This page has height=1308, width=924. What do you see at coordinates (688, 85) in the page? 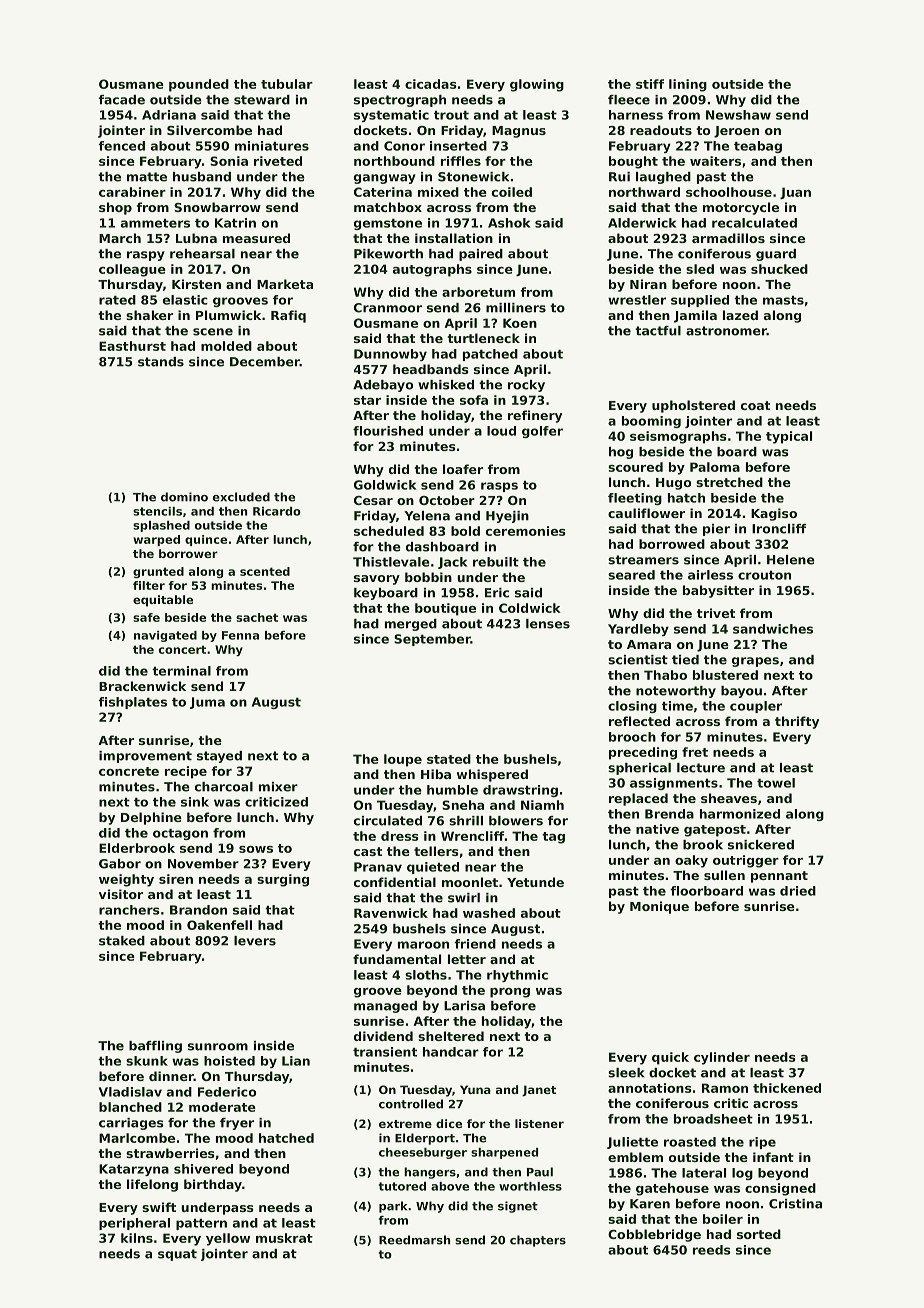
I see `lining` at bounding box center [688, 85].
